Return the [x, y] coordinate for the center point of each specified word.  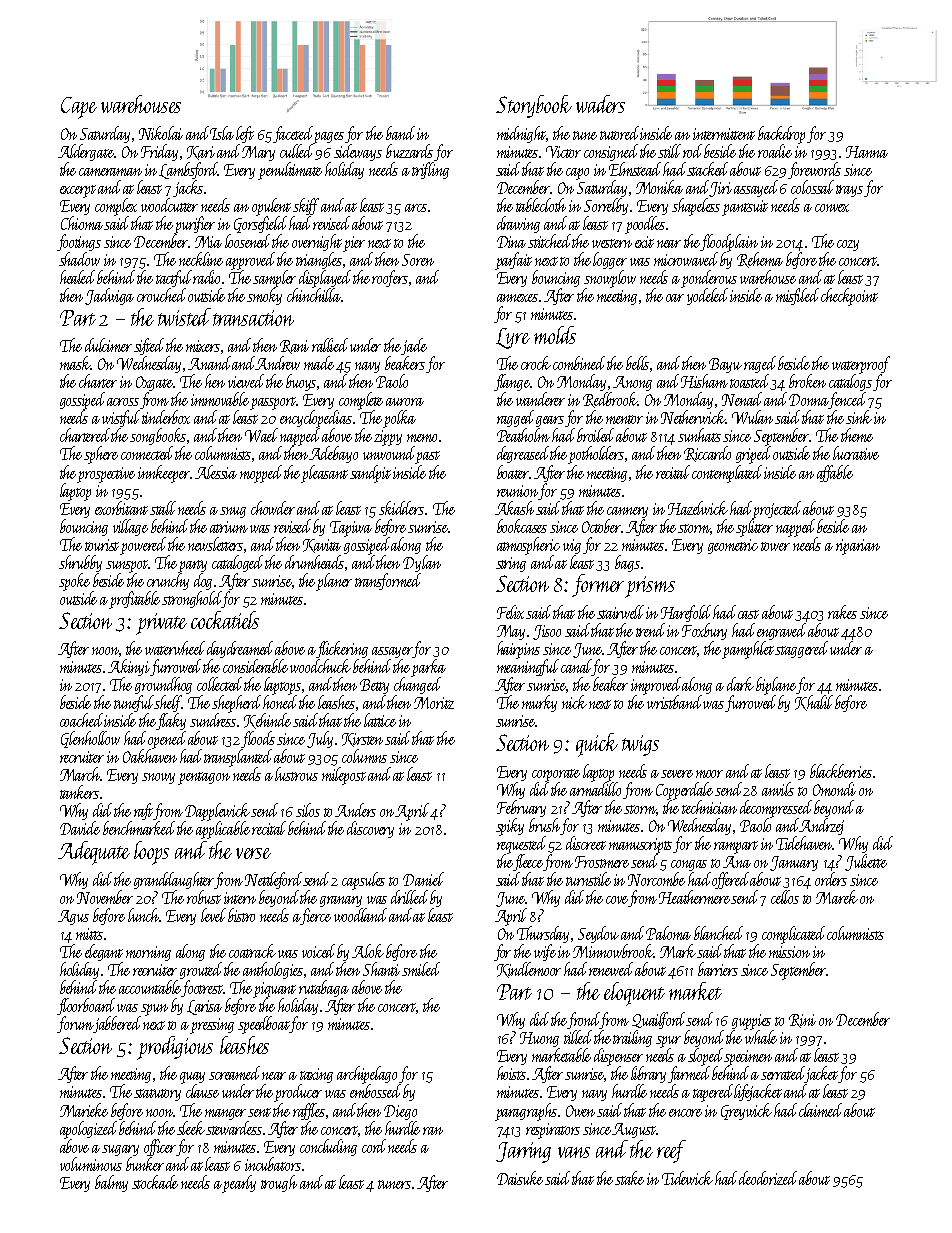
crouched [161, 295]
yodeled [707, 296]
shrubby [80, 563]
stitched [550, 241]
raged [760, 364]
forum [75, 1024]
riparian [858, 547]
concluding [328, 1147]
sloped [706, 1057]
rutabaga [324, 988]
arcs [416, 208]
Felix [510, 612]
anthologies [273, 970]
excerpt [78, 191]
